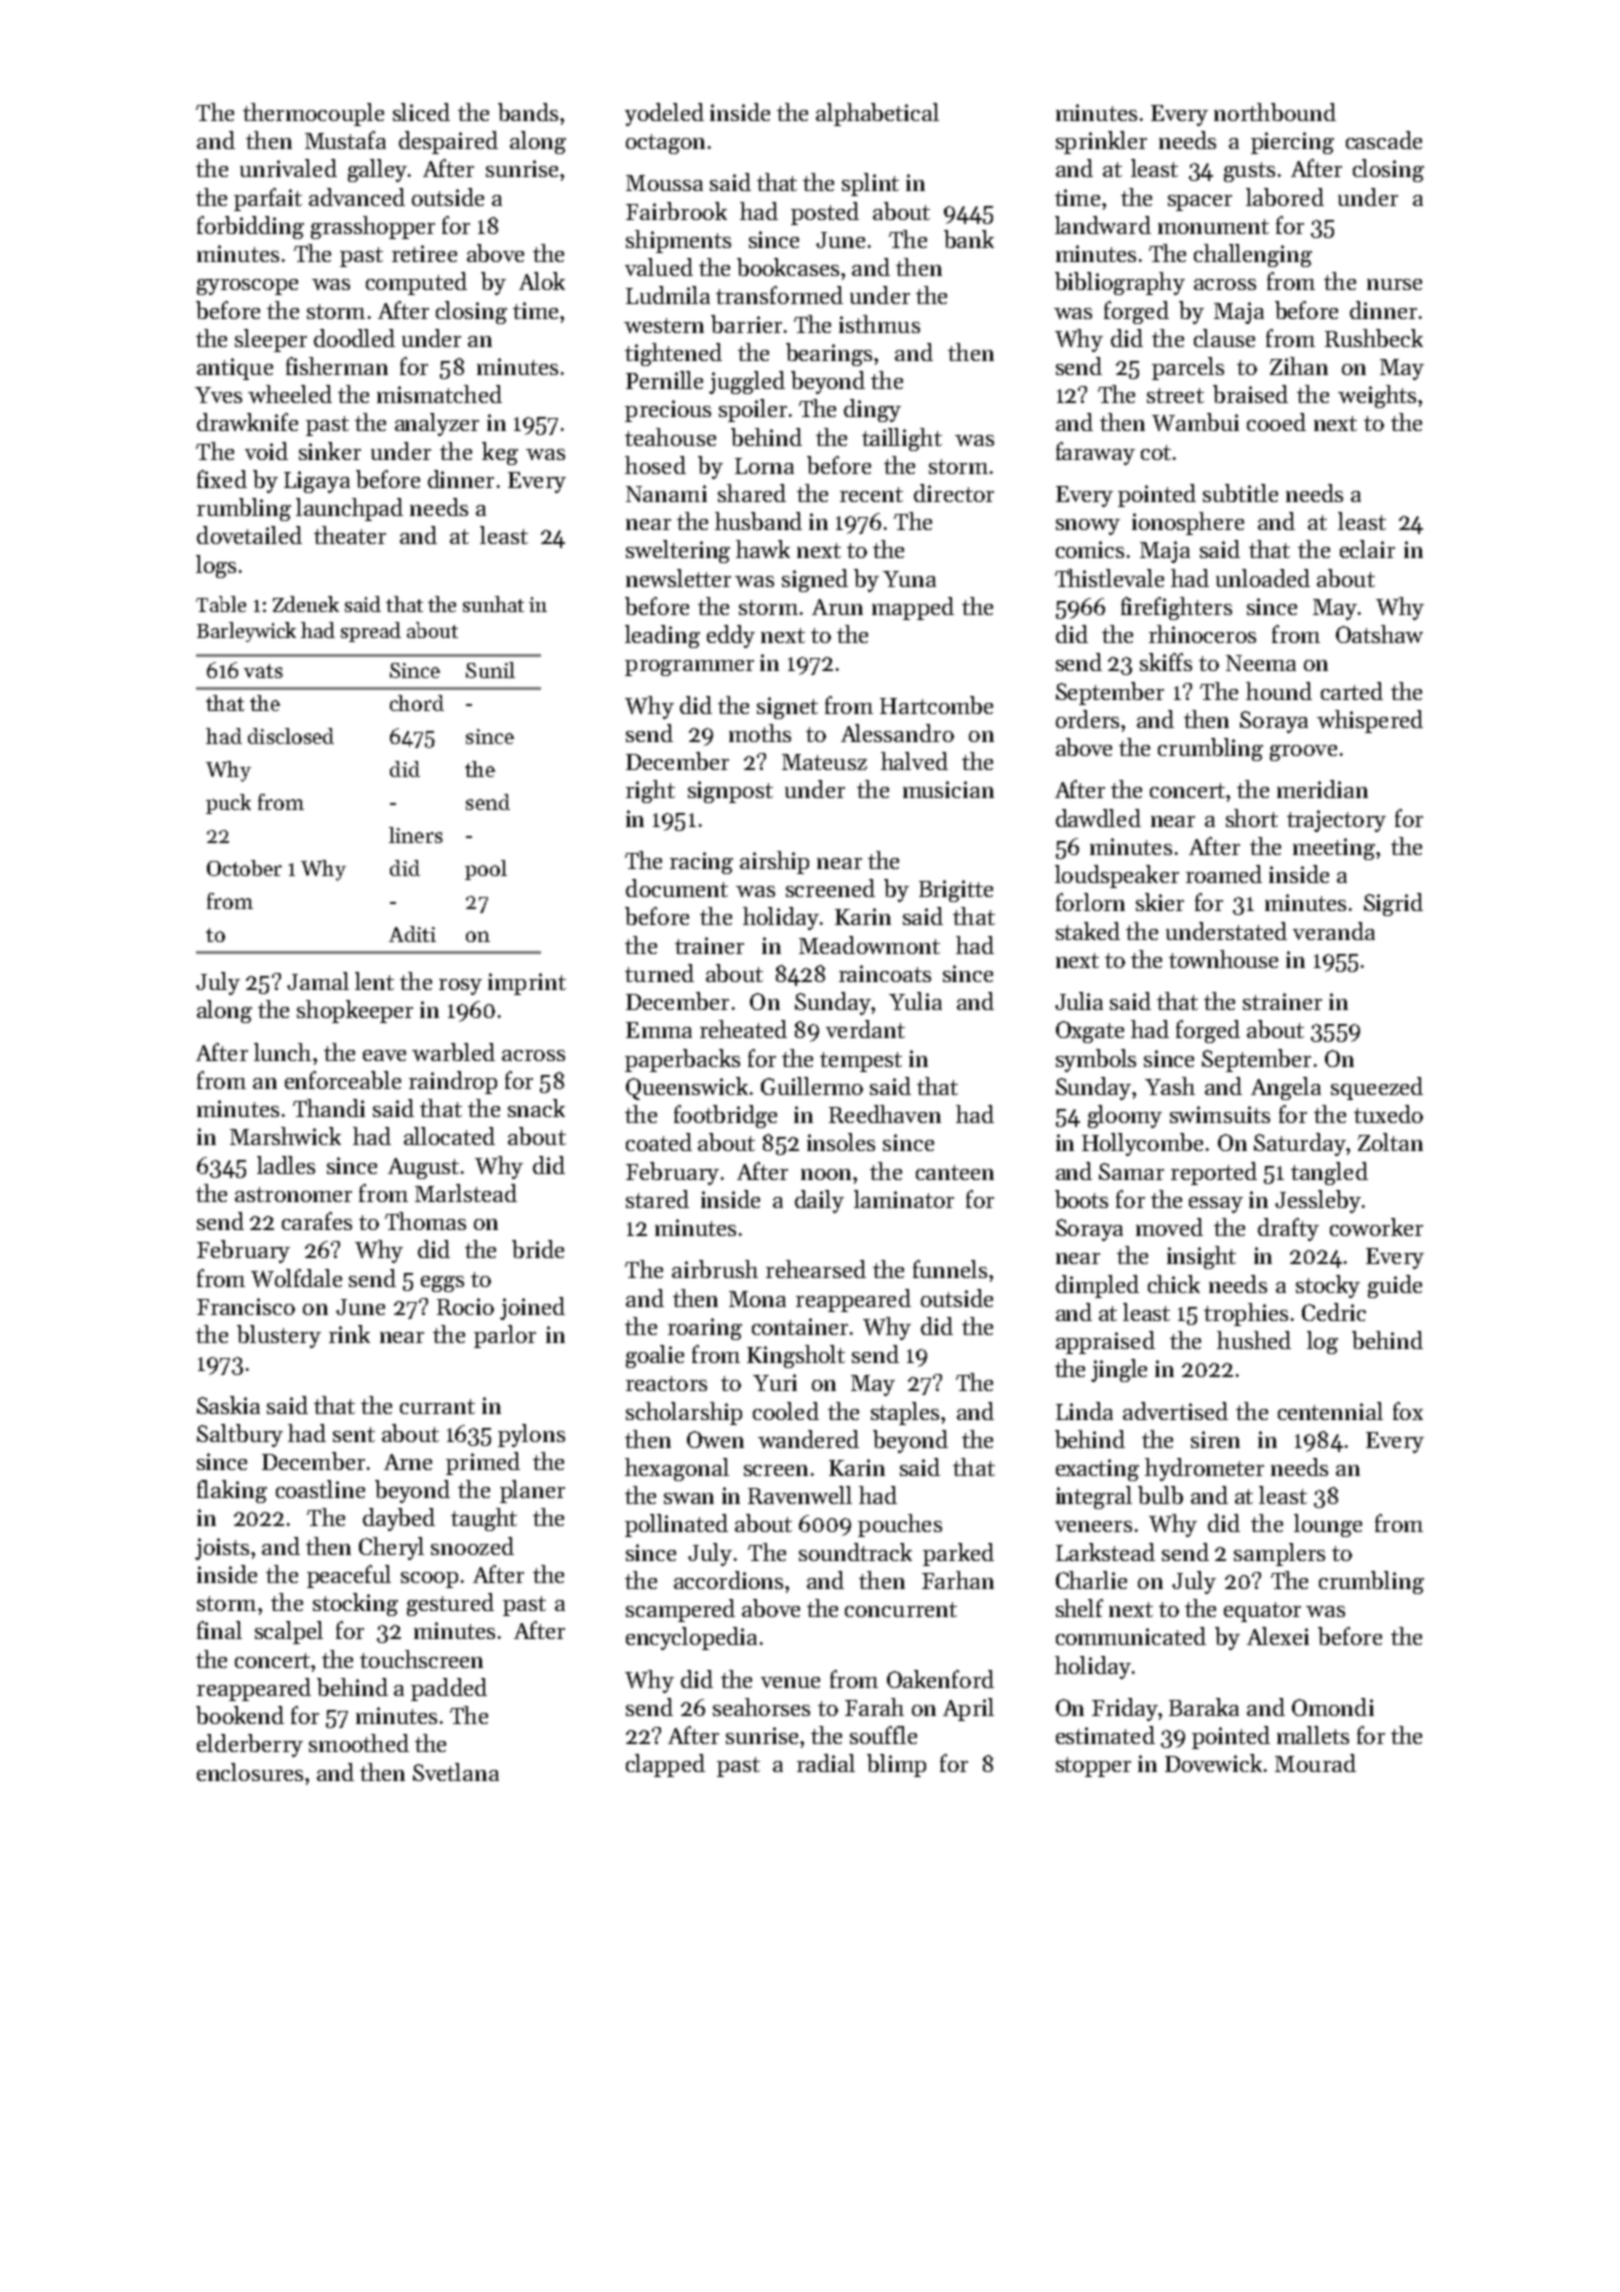 The width and height of the screenshot is (1620, 2292). I want to click on staples, so click(905, 1413).
